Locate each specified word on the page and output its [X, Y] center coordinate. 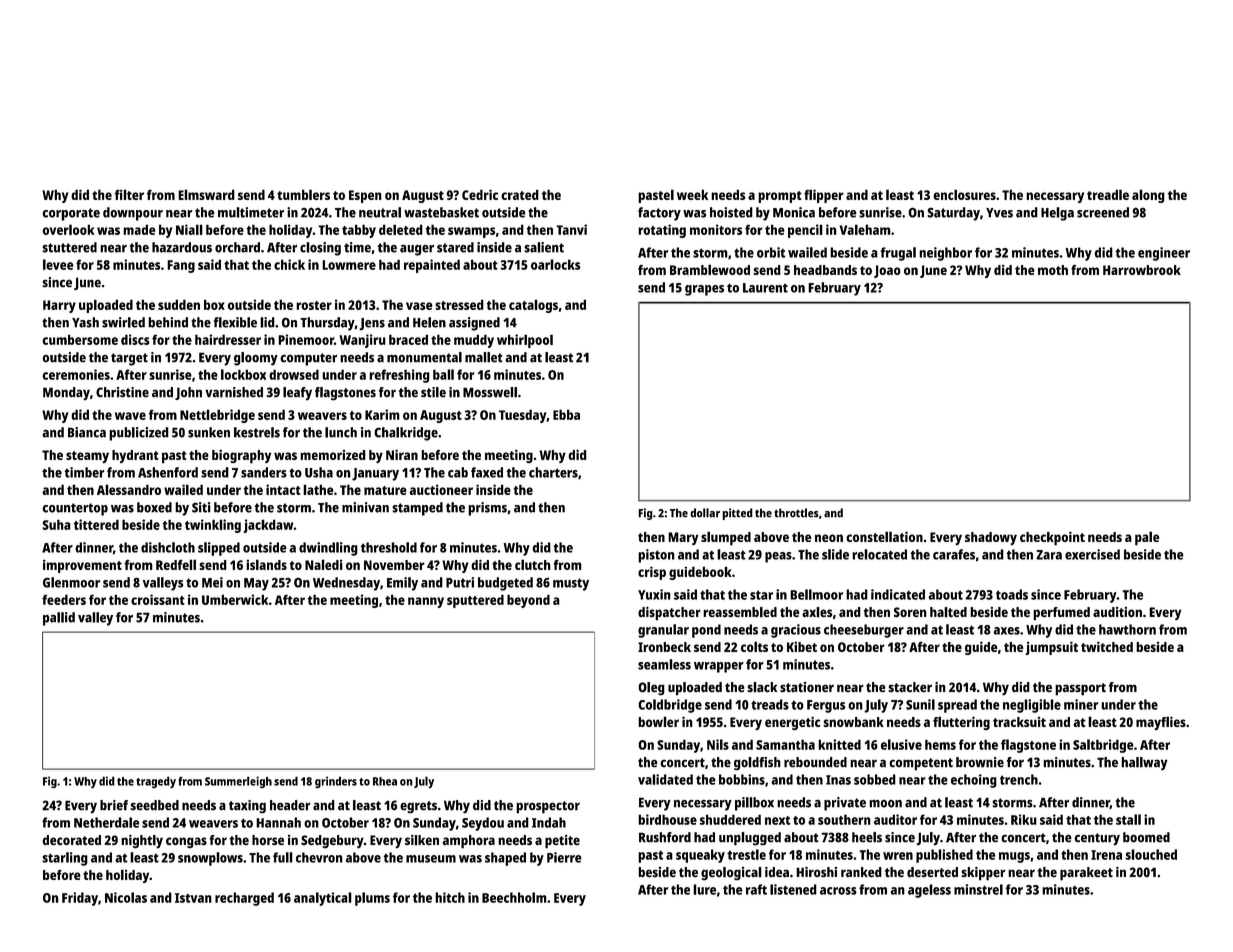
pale [1147, 538]
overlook [68, 229]
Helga [1057, 214]
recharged [244, 899]
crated [520, 194]
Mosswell [490, 392]
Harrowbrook [1142, 270]
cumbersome [80, 339]
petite [562, 842]
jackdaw [268, 526]
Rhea [385, 781]
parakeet [1086, 874]
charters [553, 472]
